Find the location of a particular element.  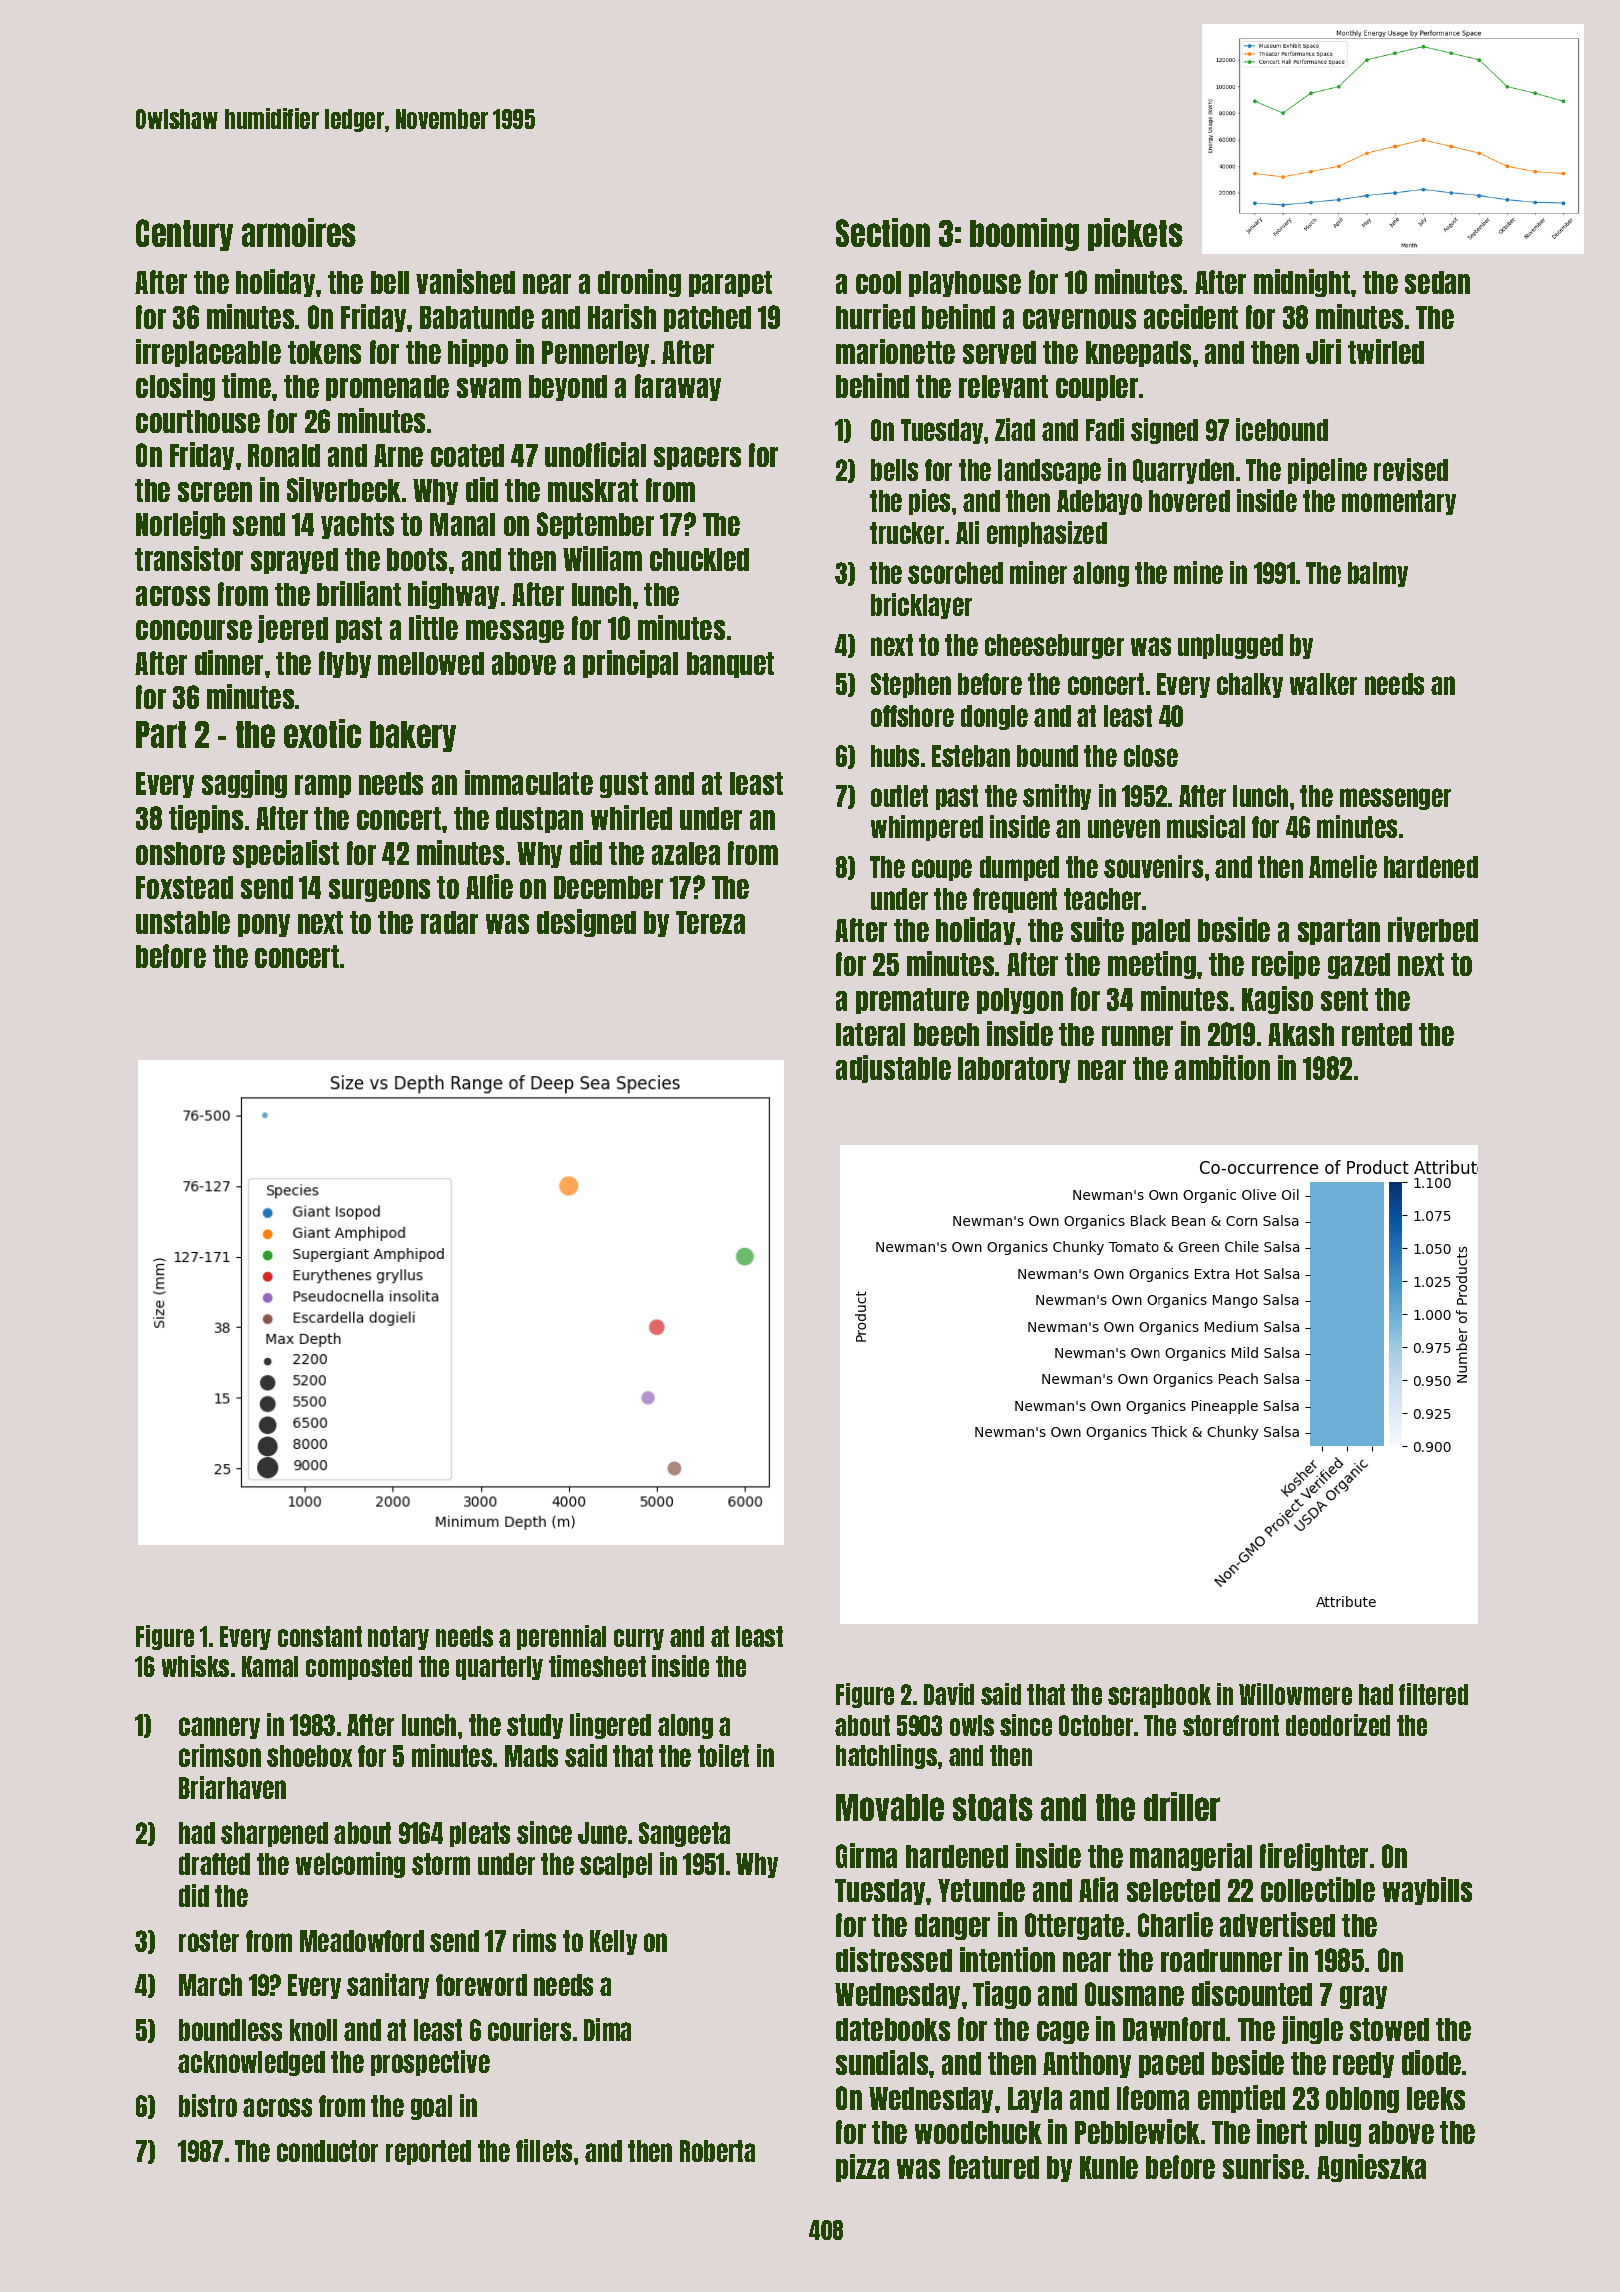

roster is located at coordinates (209, 1941).
